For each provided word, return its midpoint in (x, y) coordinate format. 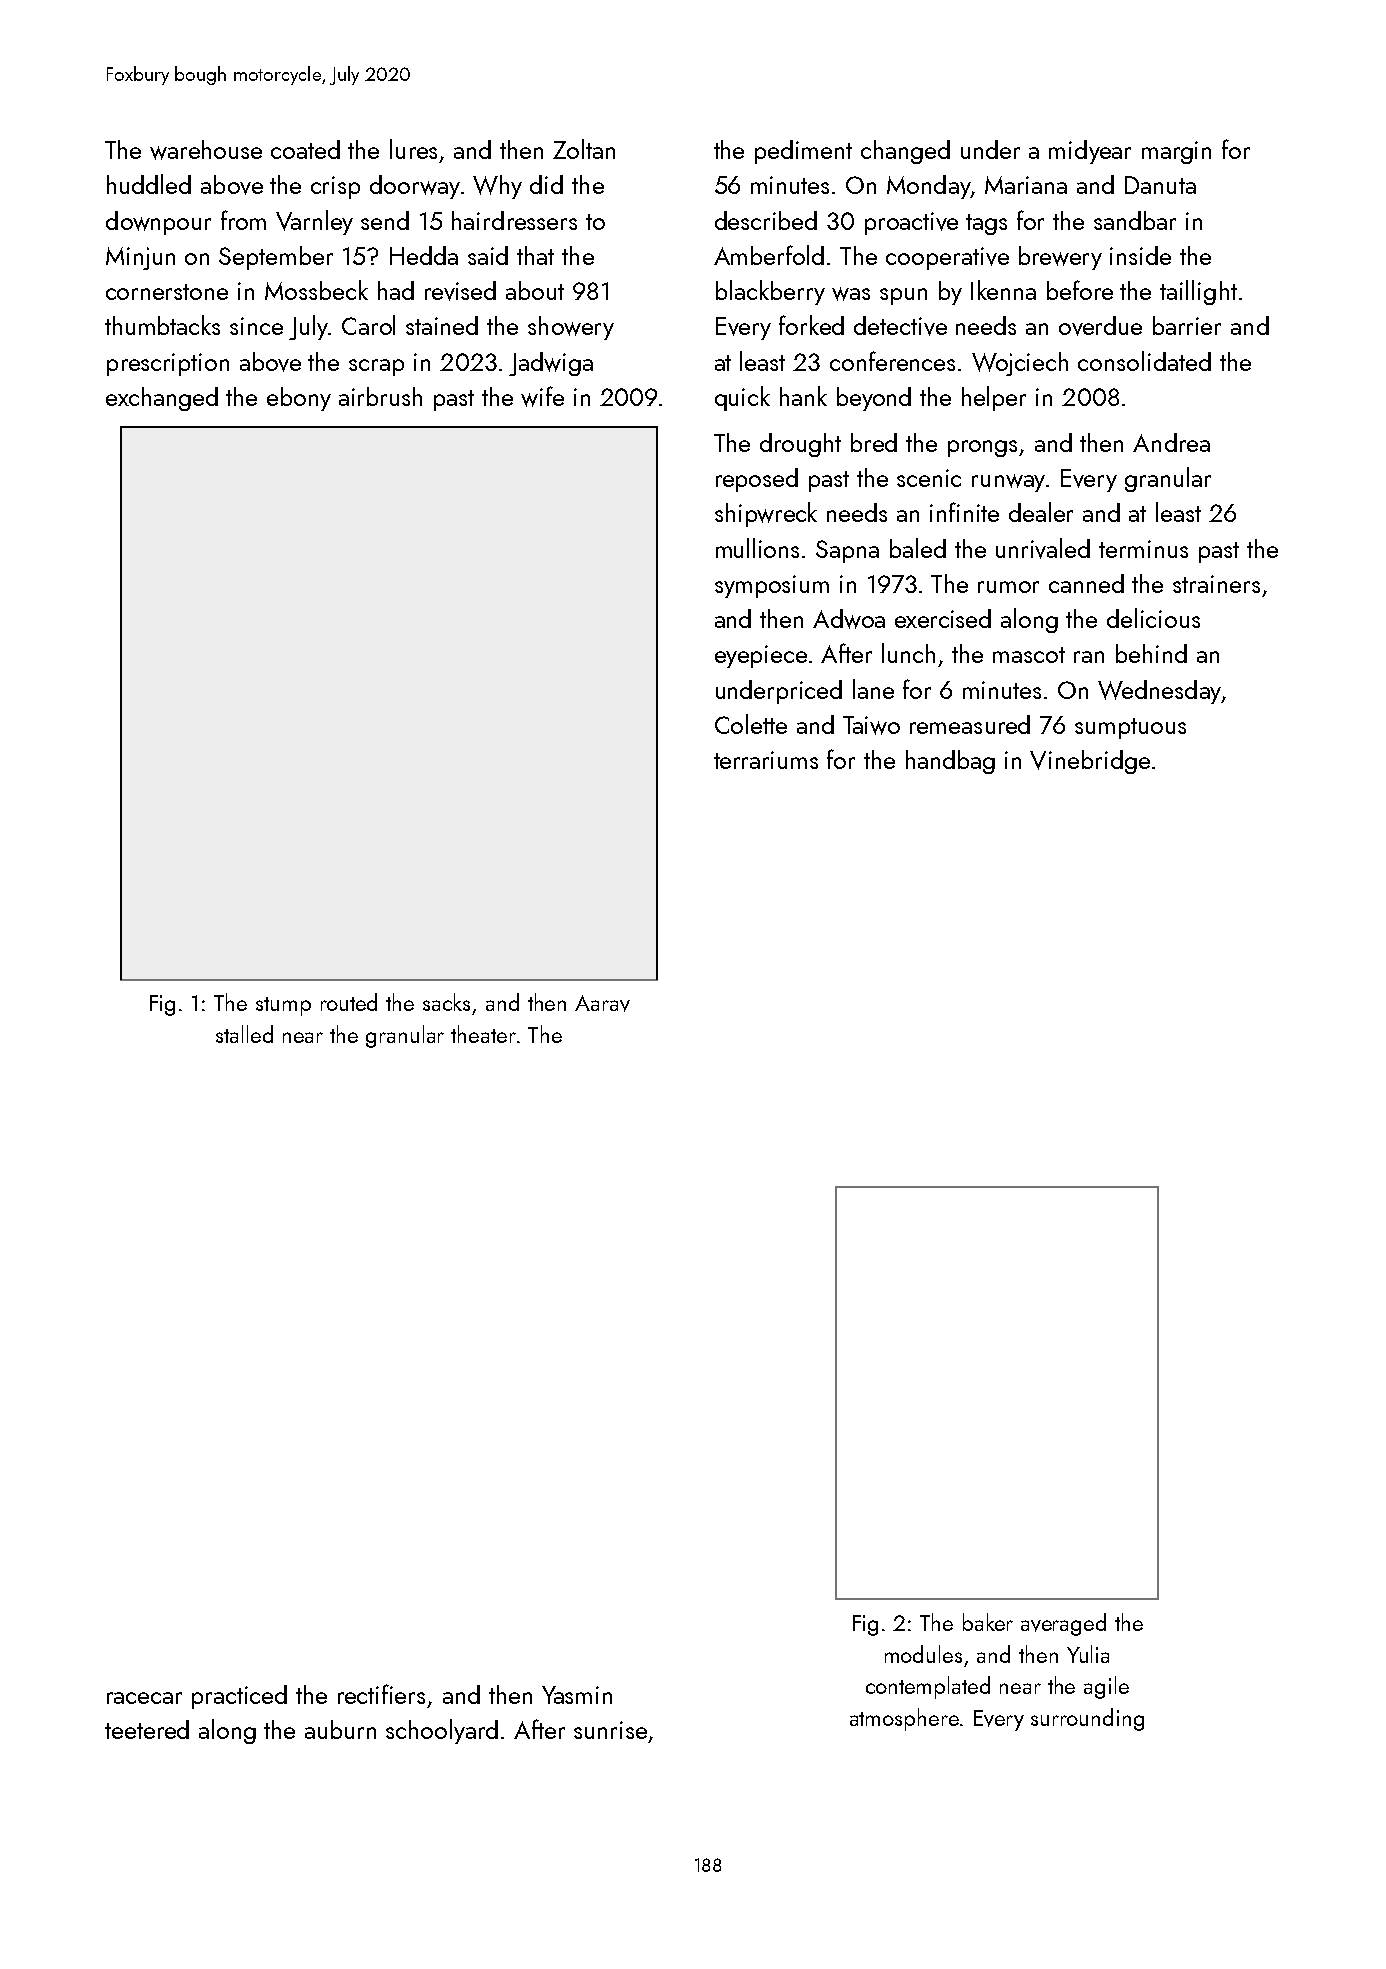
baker (988, 1622)
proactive (911, 223)
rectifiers (381, 1694)
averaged (1063, 1624)
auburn (340, 1729)
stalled (244, 1034)
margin (1176, 152)
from (243, 220)
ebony (299, 399)
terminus (1143, 549)
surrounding (1087, 1719)
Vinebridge (1090, 762)
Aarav (602, 1003)
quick (742, 398)
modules (923, 1654)
